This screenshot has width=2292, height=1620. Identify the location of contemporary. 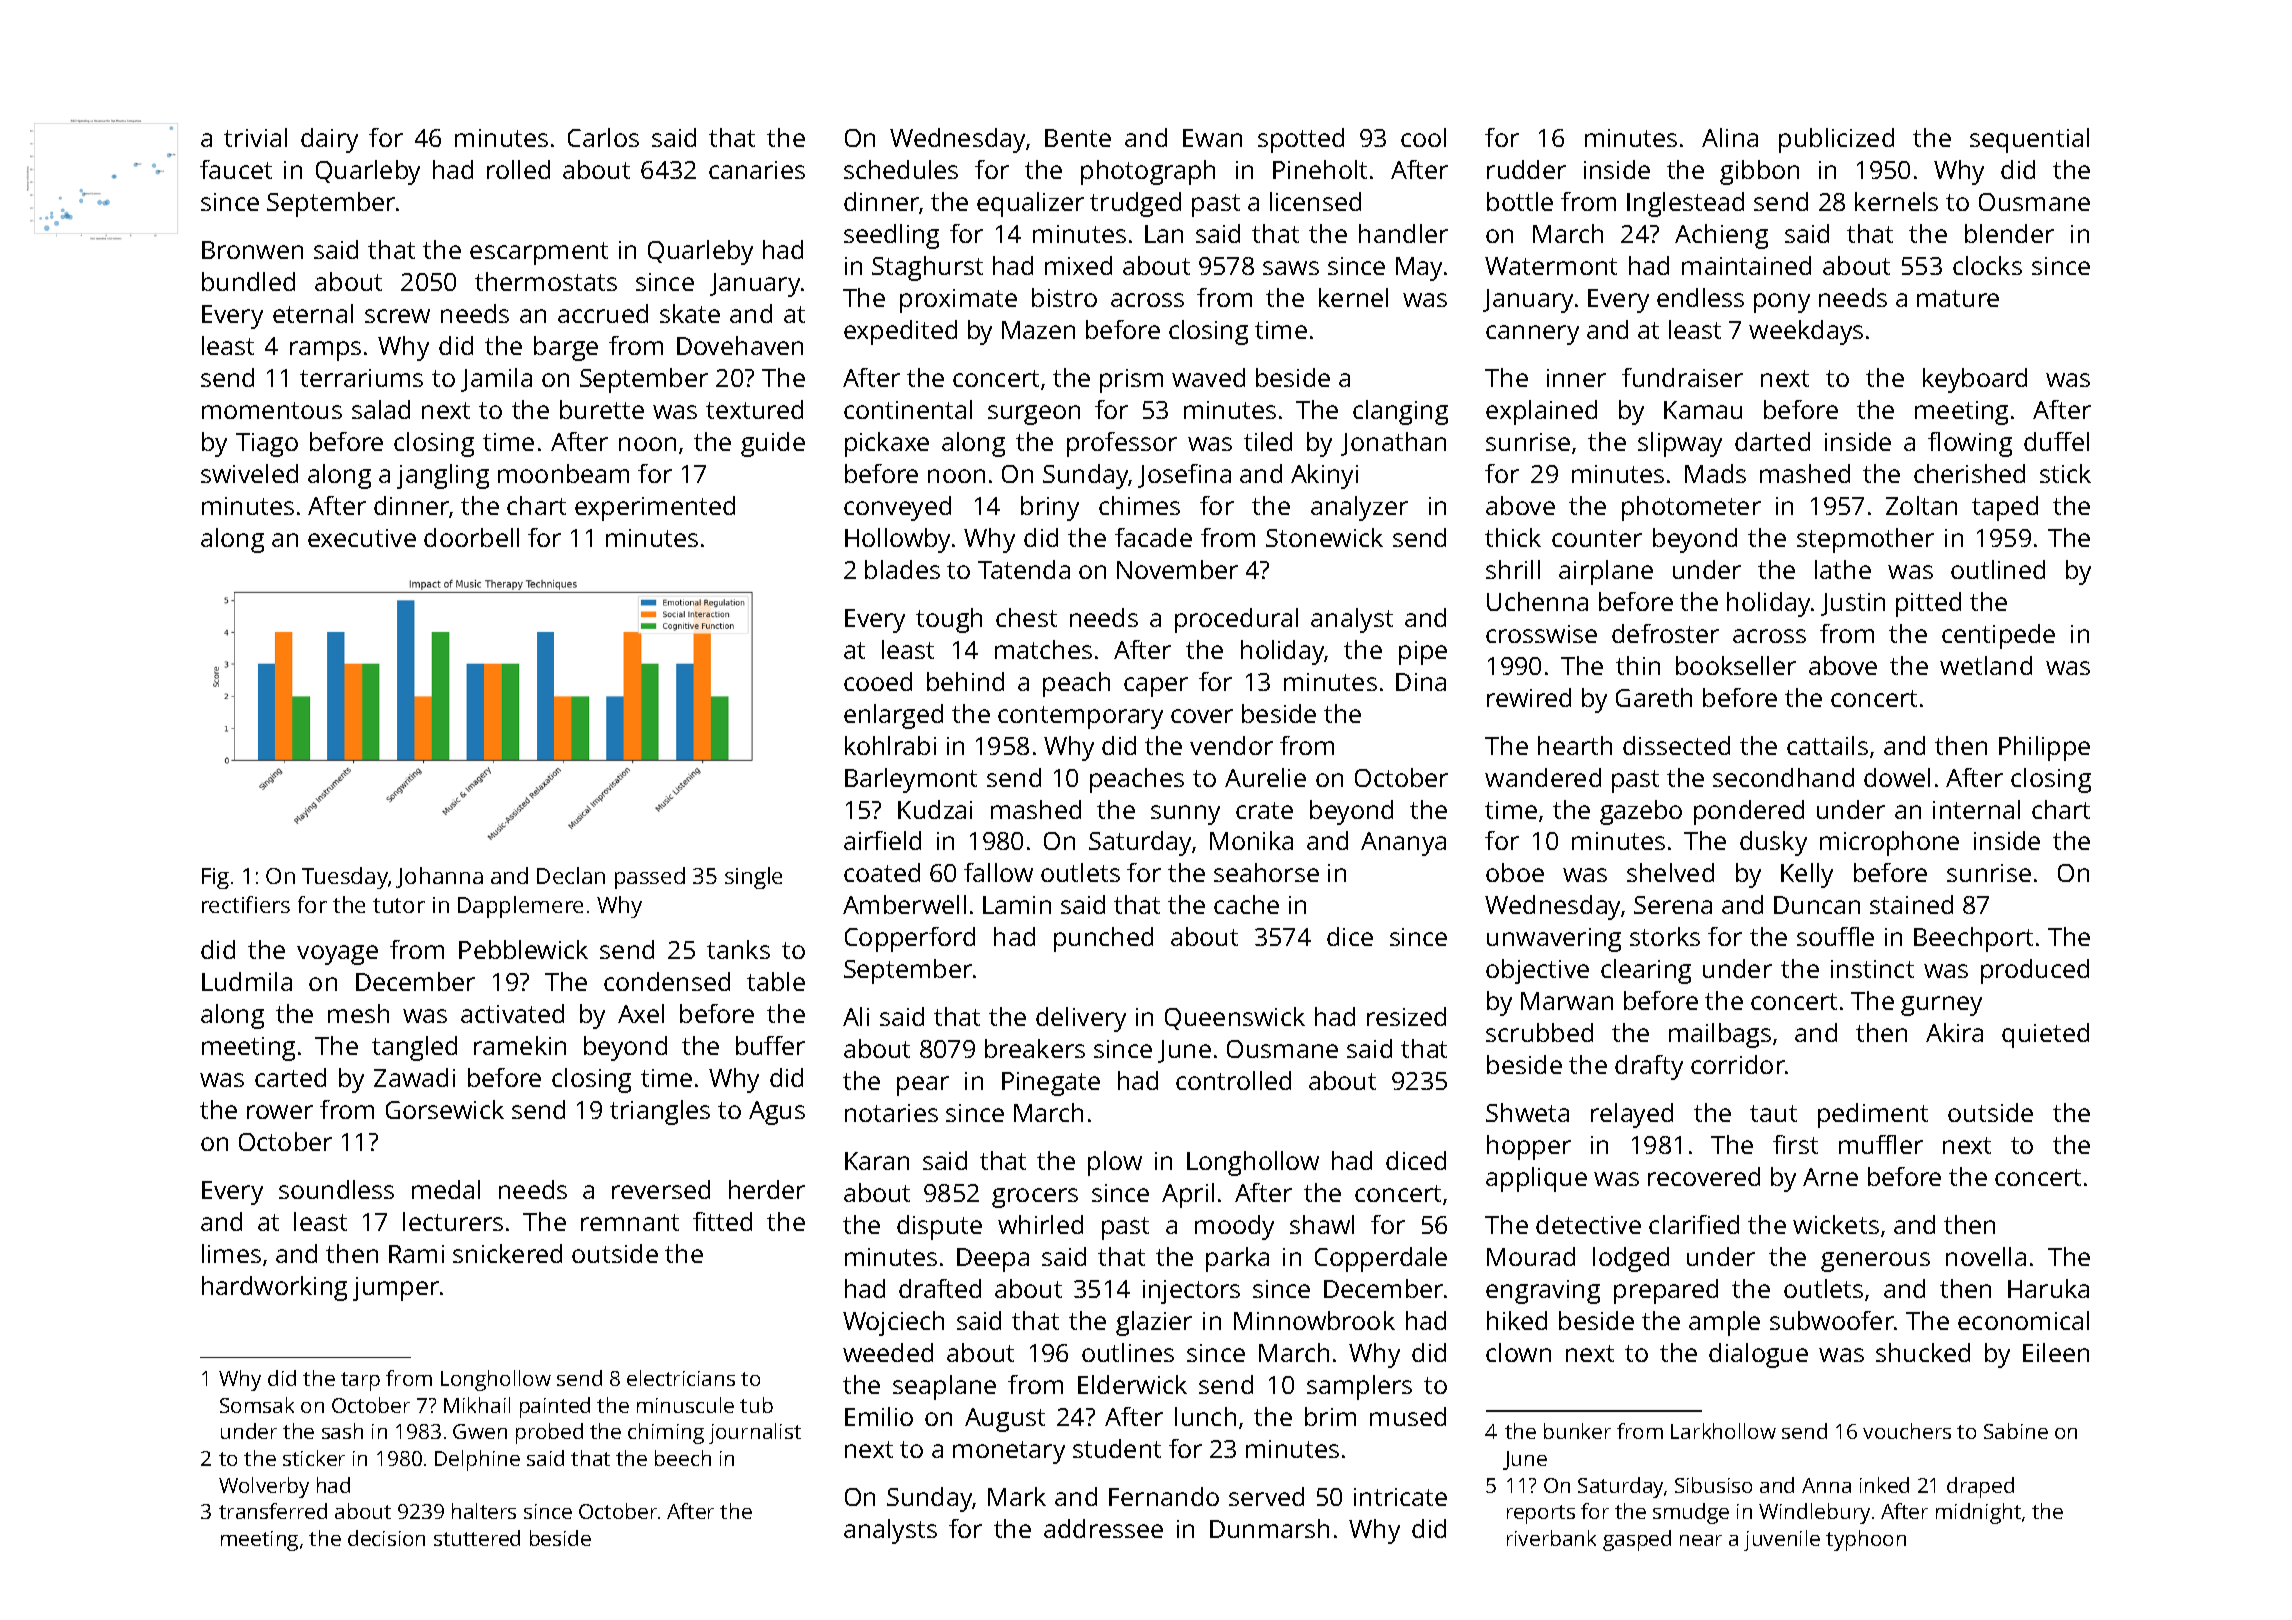
(1080, 717).
